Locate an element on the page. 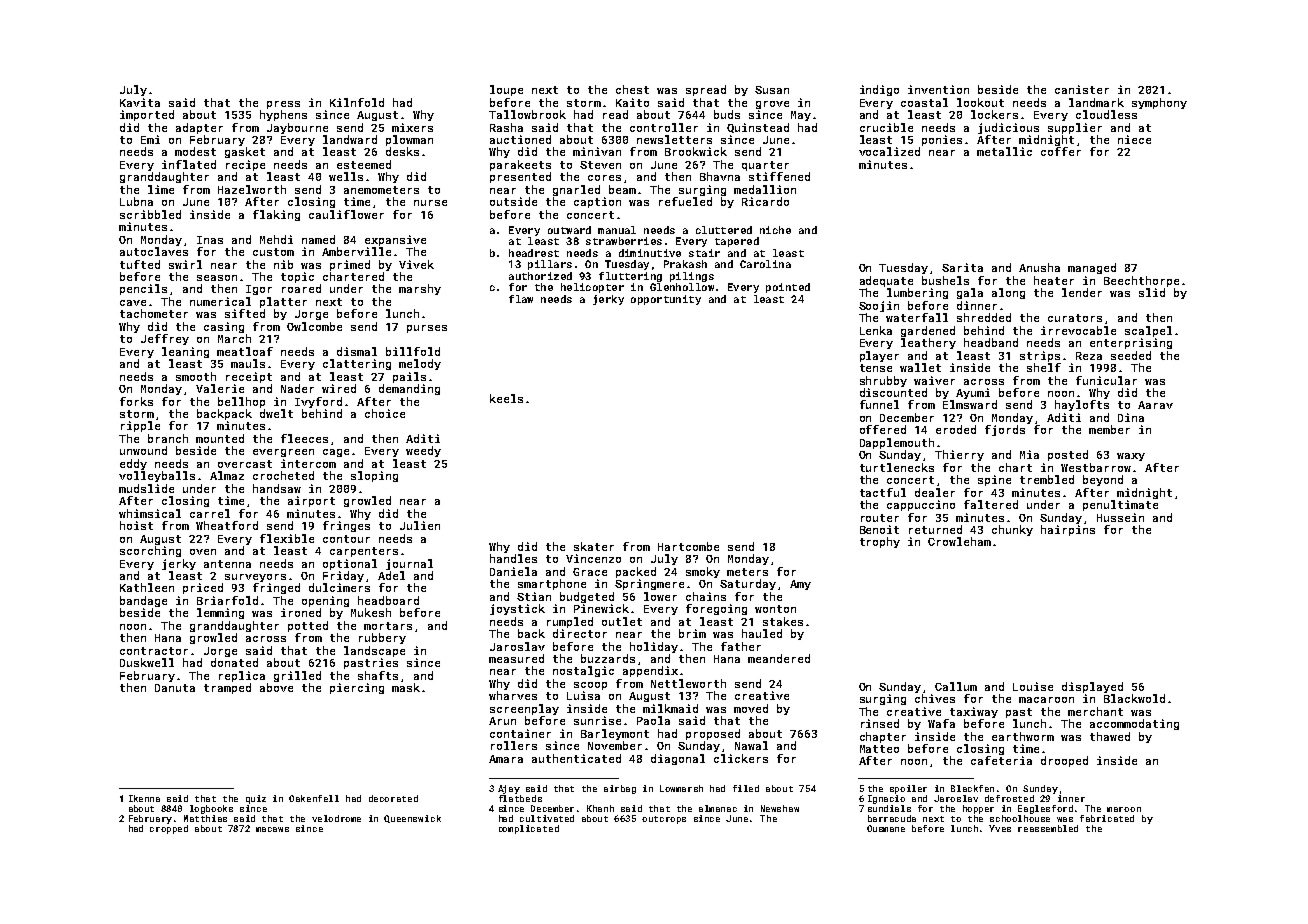  pointed is located at coordinates (788, 288).
